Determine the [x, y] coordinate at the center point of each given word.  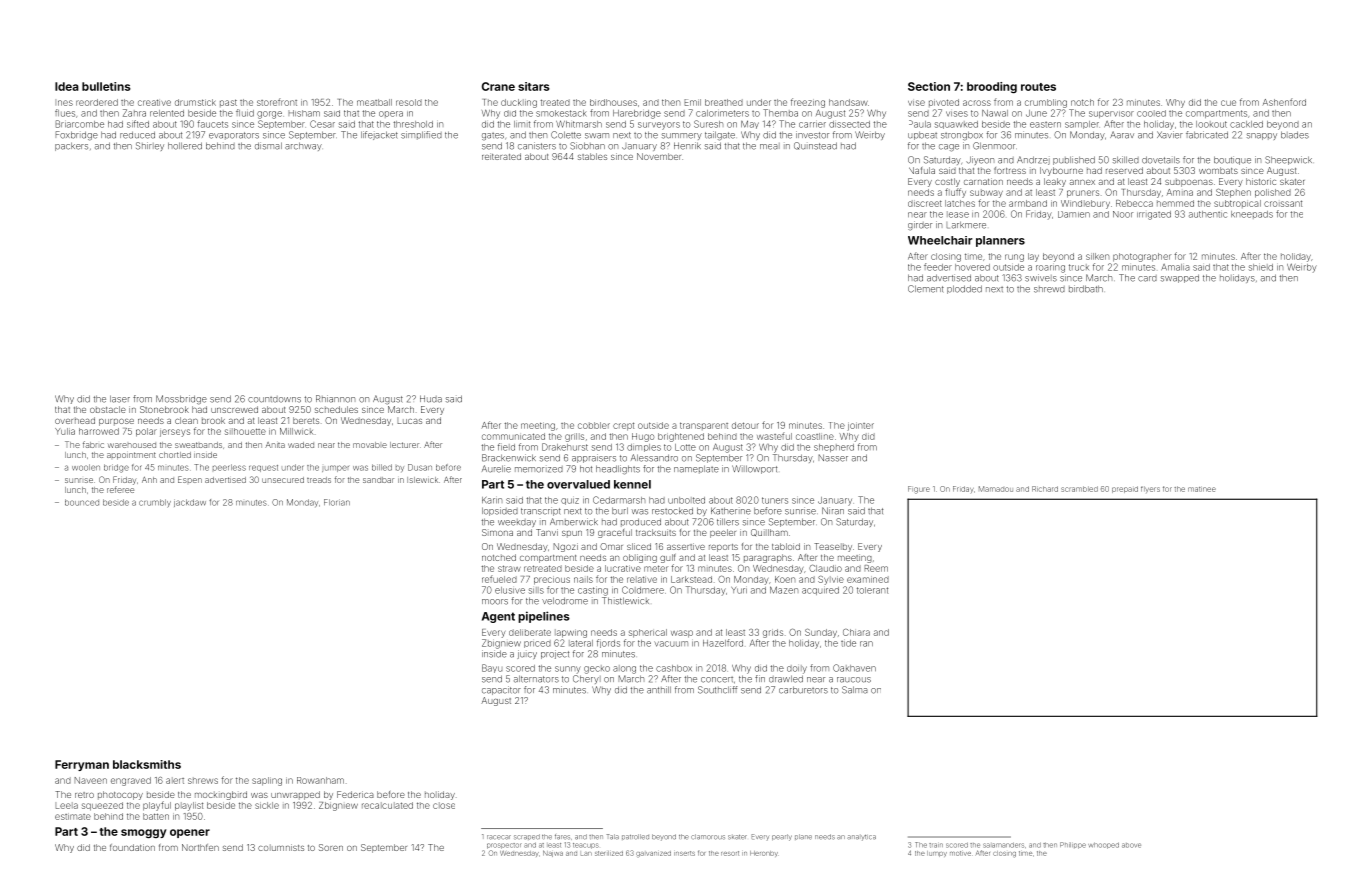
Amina [1180, 192]
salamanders [1003, 845]
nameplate [696, 469]
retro [84, 795]
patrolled [635, 837]
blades [1295, 135]
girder [920, 226]
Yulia [65, 431]
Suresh [708, 124]
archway [303, 146]
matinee [1202, 489]
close [444, 805]
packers [71, 146]
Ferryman [82, 765]
